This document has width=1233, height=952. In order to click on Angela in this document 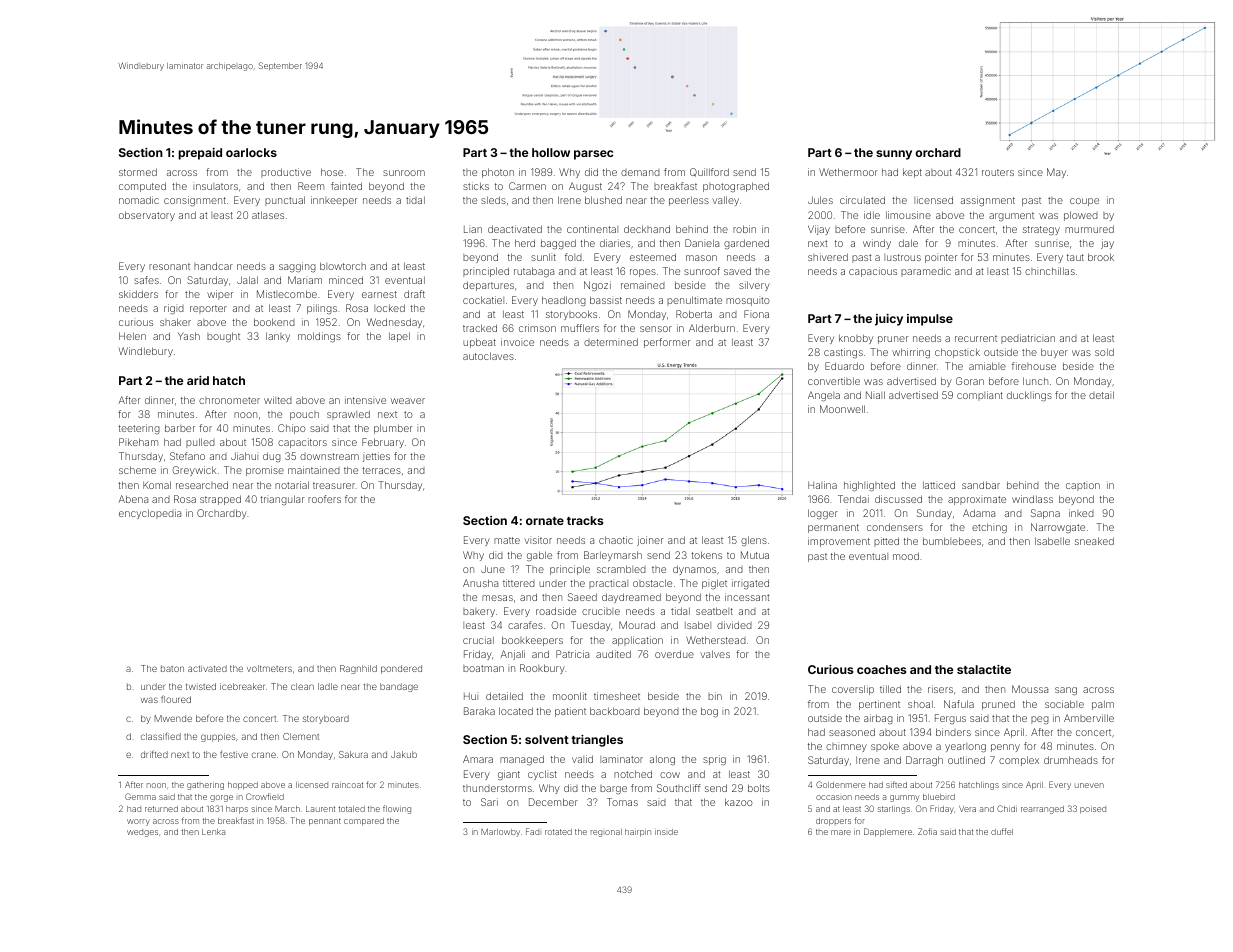, I will do `click(824, 396)`.
